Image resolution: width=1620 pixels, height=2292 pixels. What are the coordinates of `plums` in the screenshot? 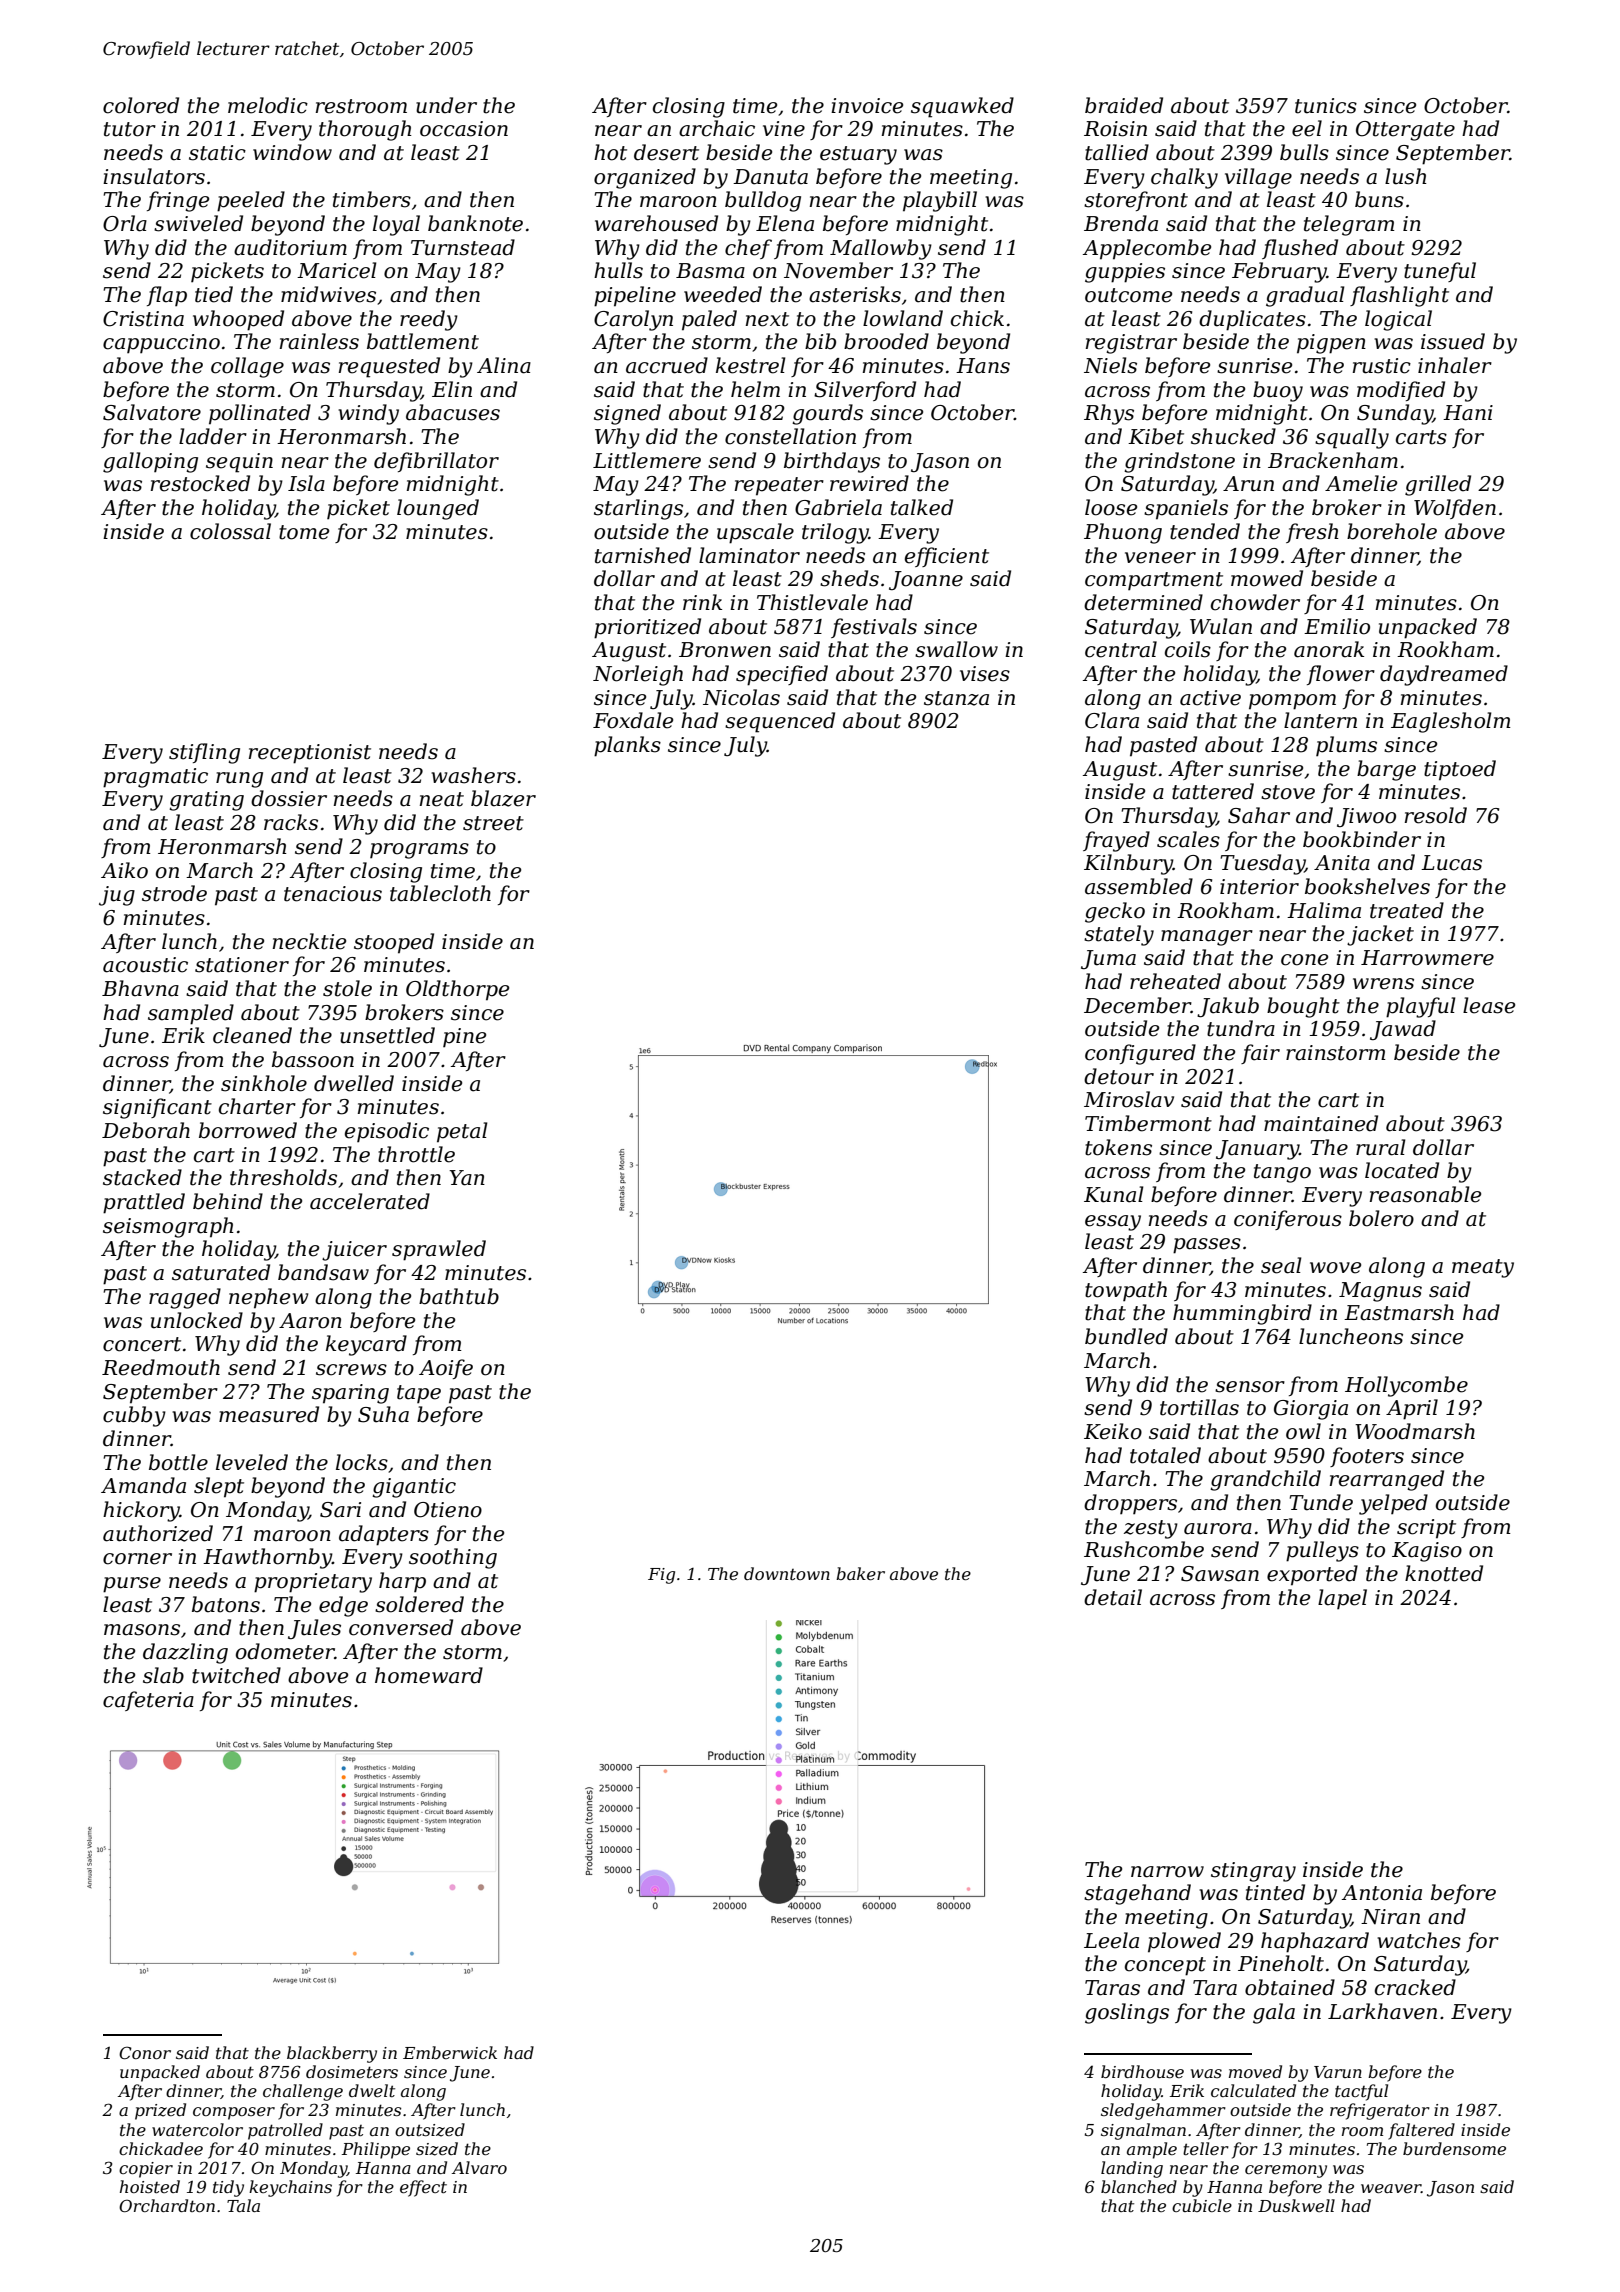 It's located at (1346, 746).
